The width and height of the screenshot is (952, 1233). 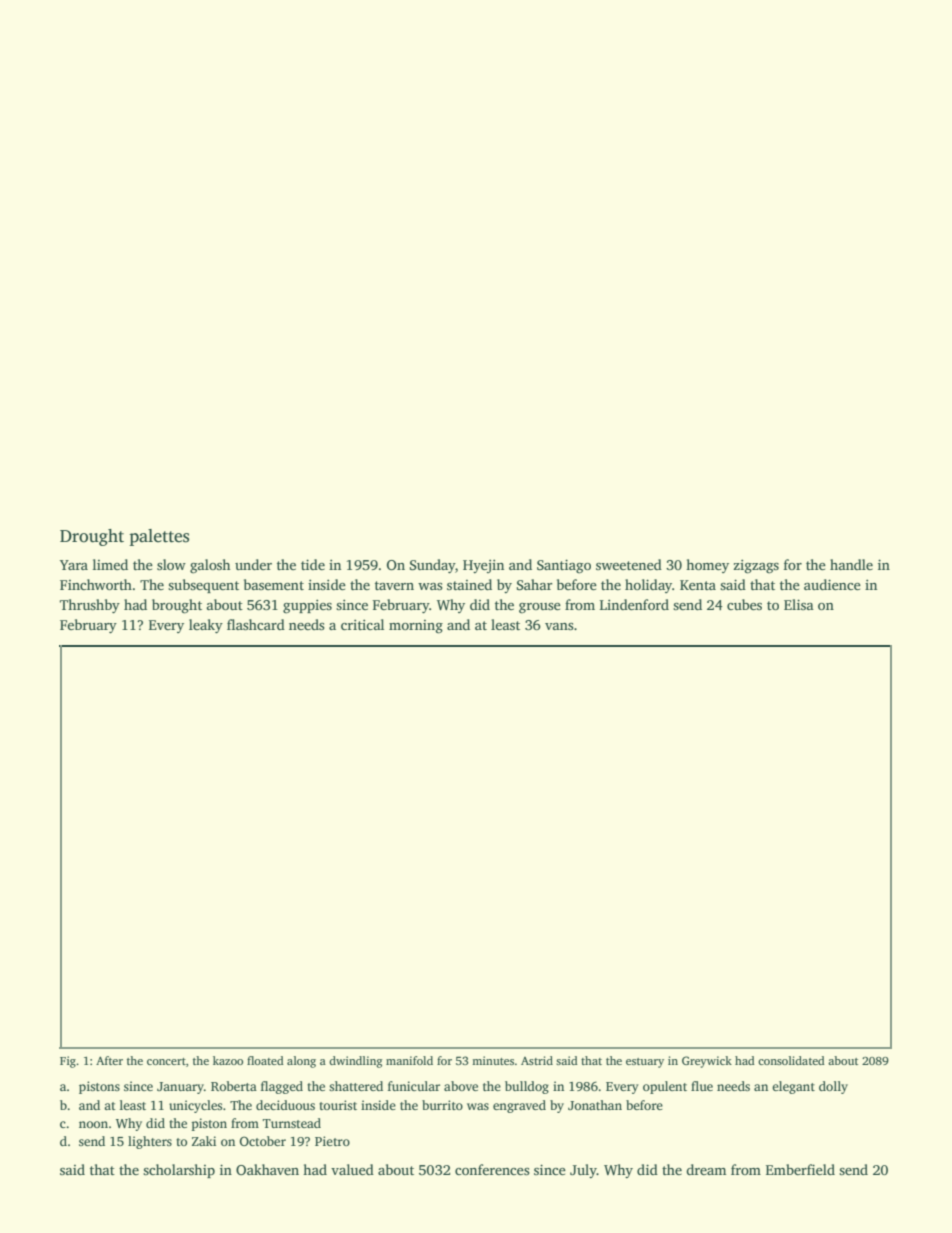 What do you see at coordinates (756, 567) in the screenshot?
I see `zigzags` at bounding box center [756, 567].
